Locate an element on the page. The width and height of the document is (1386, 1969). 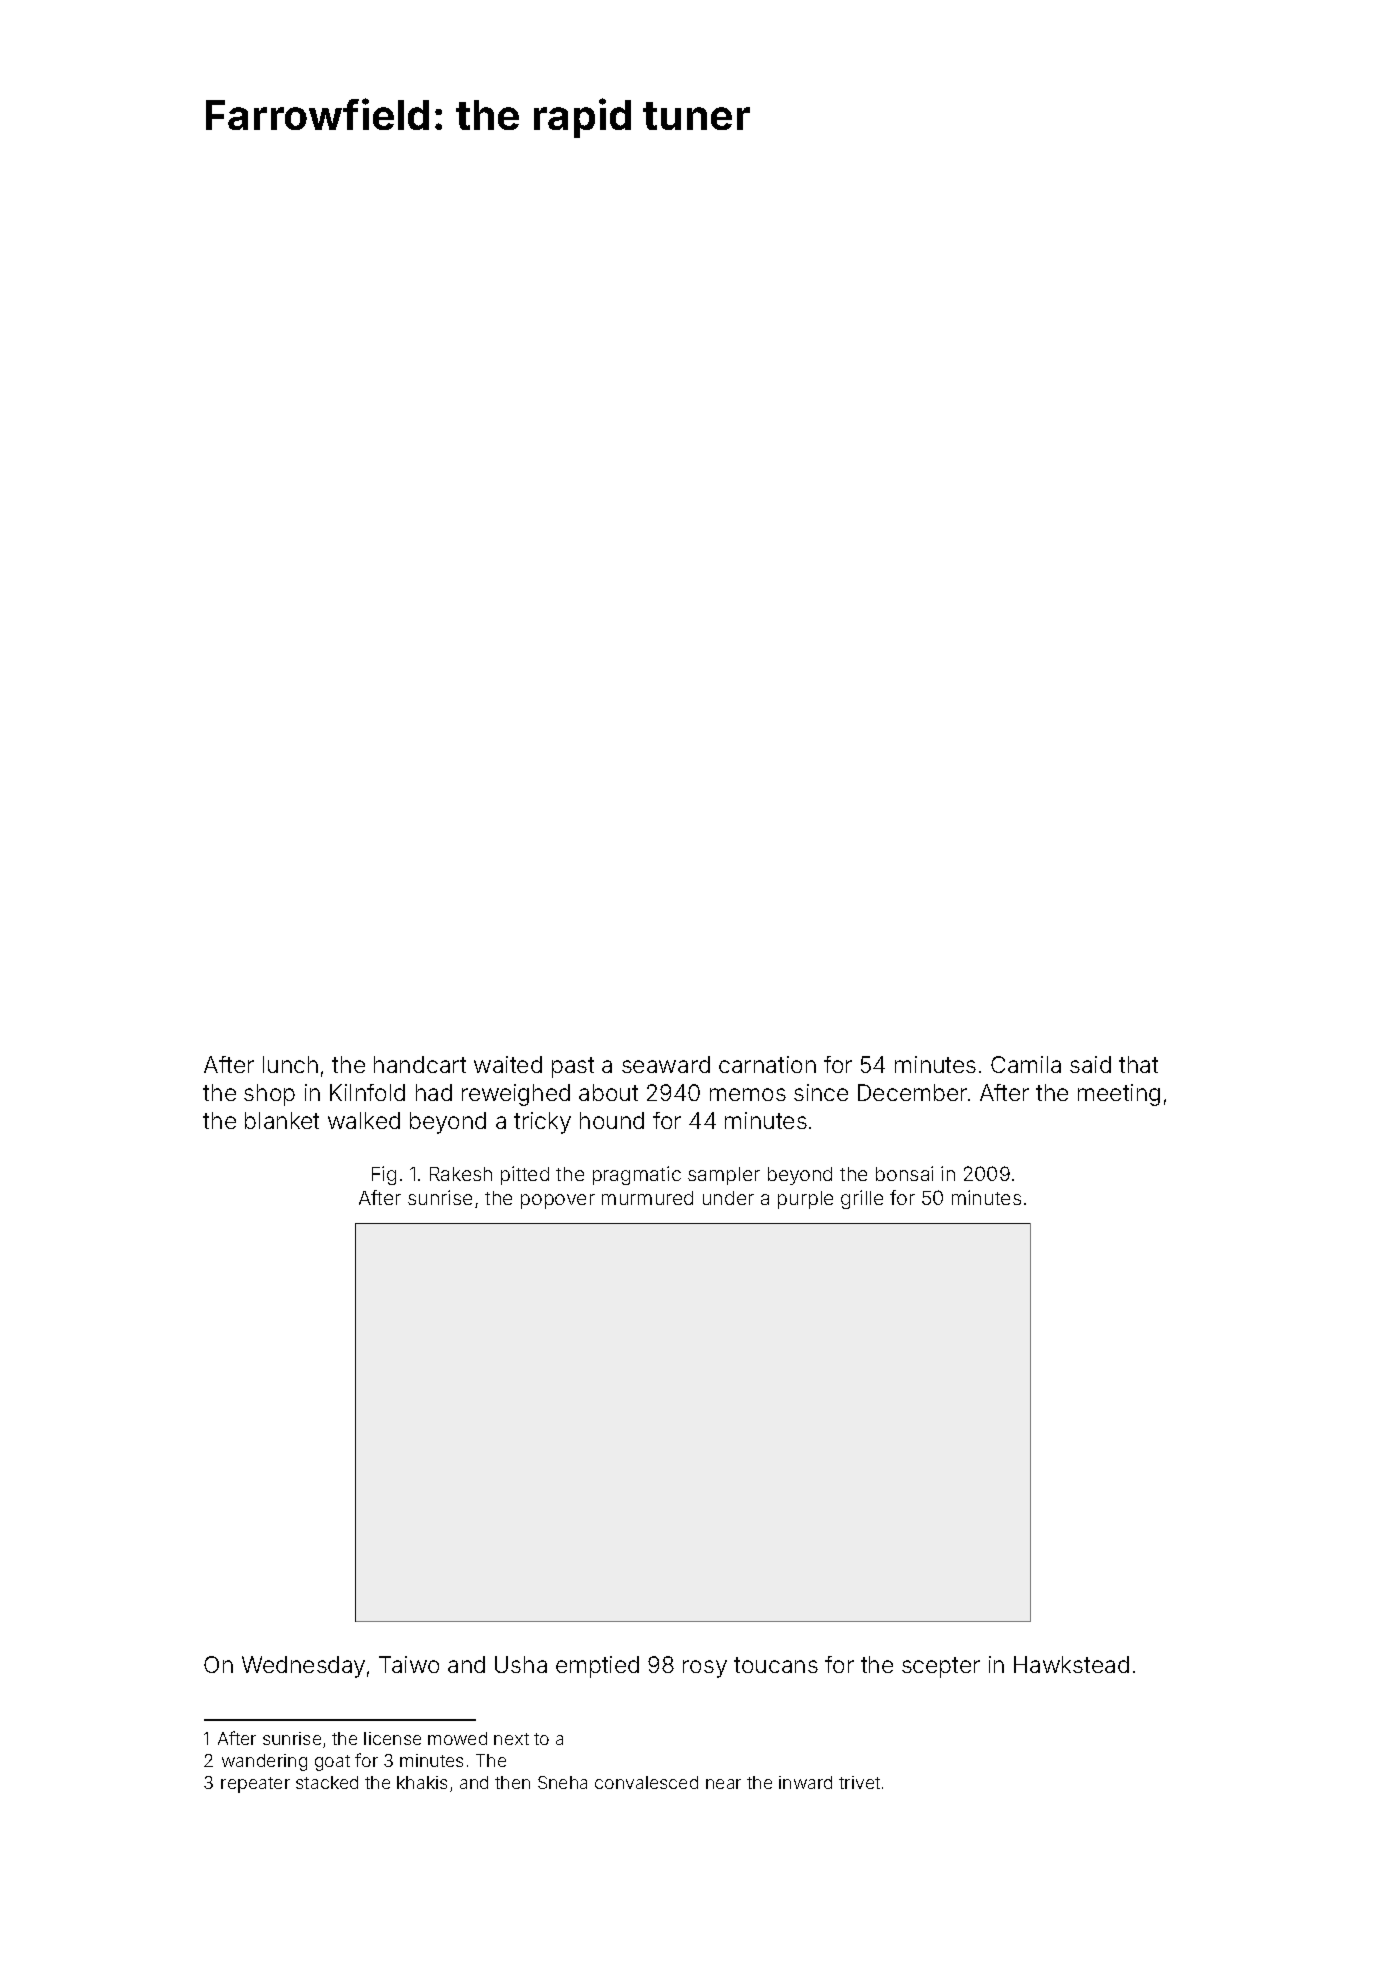
purple is located at coordinates (805, 1200).
